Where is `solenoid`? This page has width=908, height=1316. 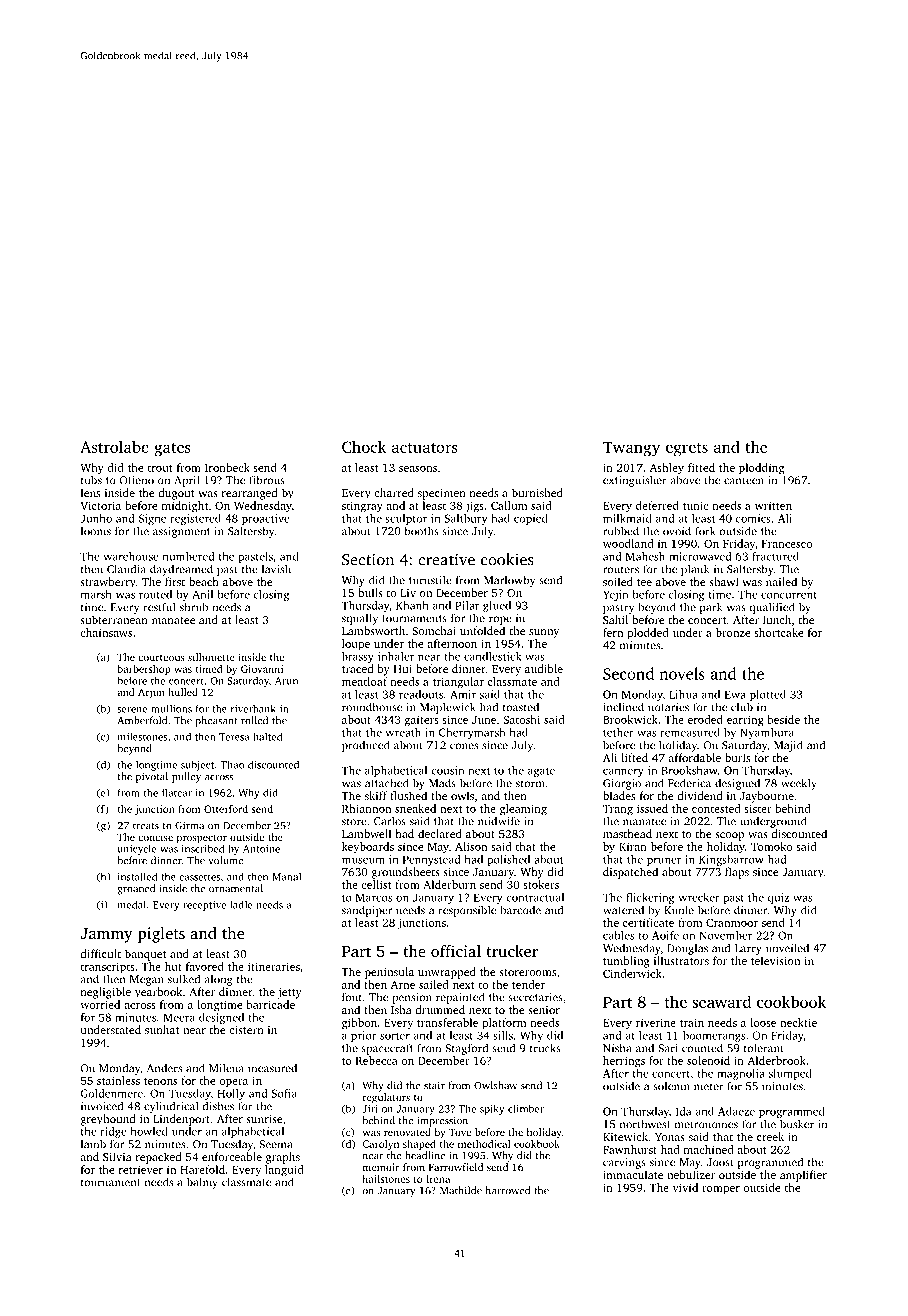
solenoid is located at coordinates (708, 1060).
